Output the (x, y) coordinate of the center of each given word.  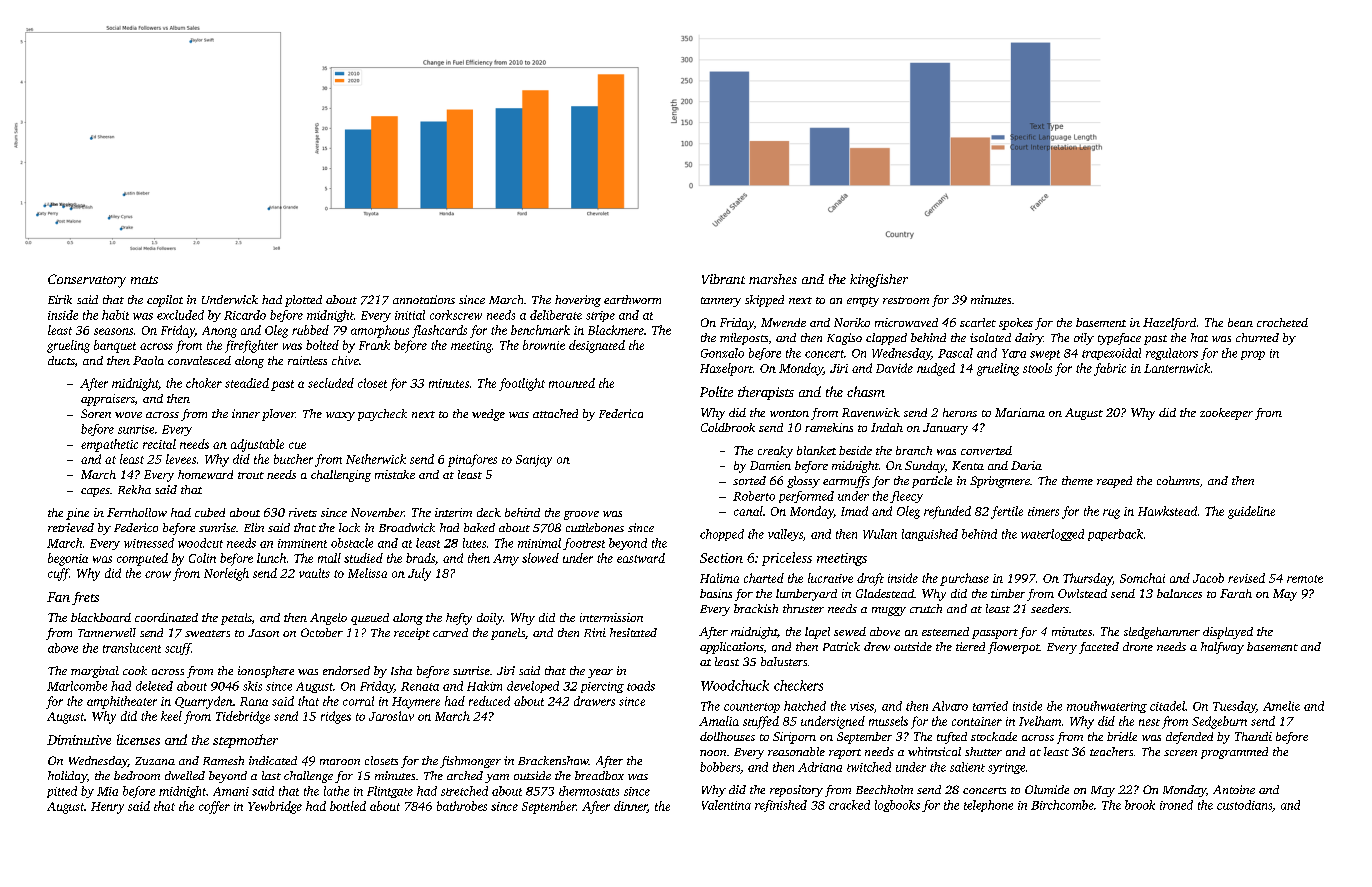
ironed (1176, 805)
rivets (303, 512)
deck (489, 512)
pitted (62, 792)
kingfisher (879, 281)
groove (581, 515)
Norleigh (226, 574)
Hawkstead (1167, 511)
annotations (424, 299)
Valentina (726, 805)
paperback (1115, 535)
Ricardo (245, 315)
